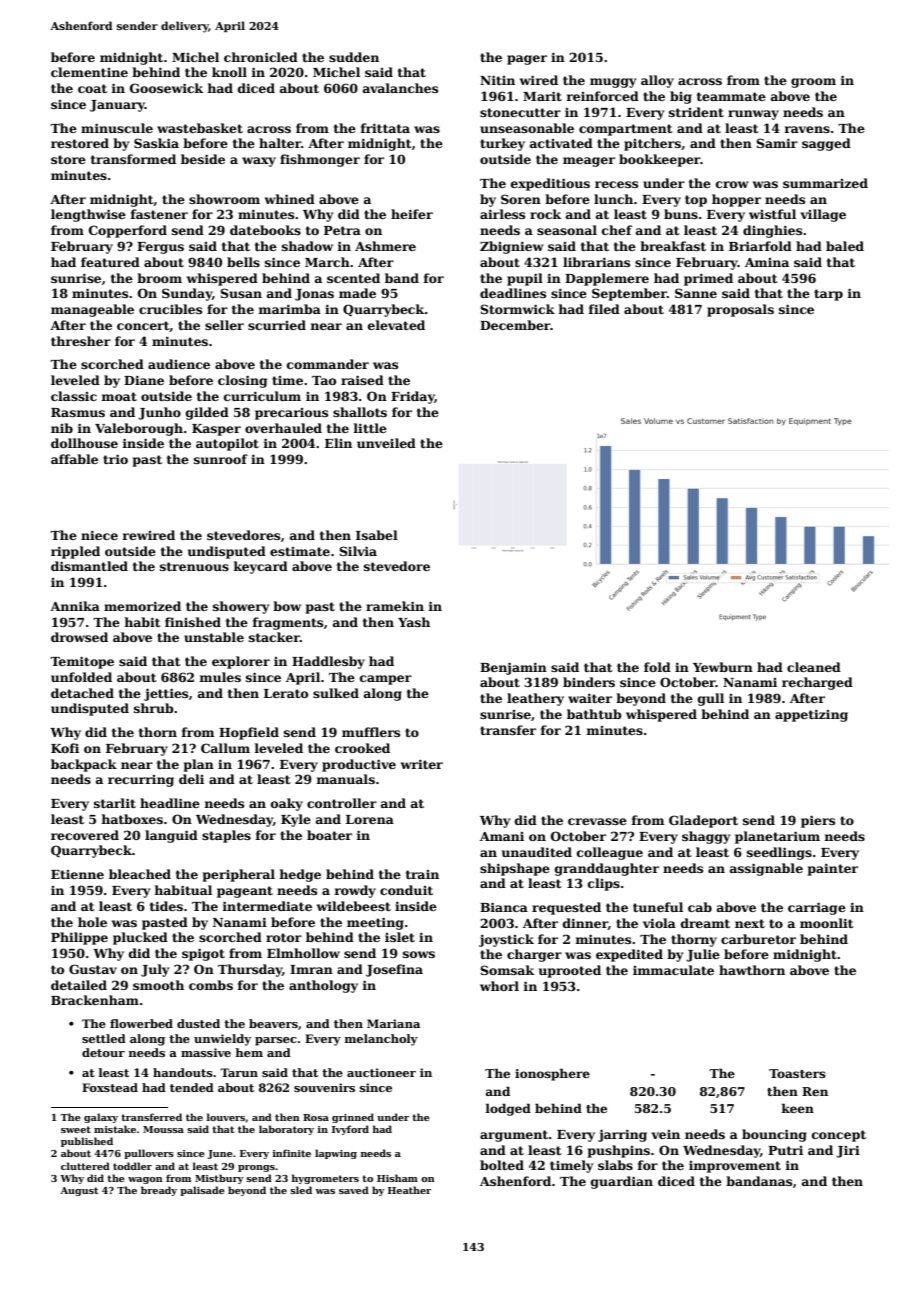  Describe the element at coordinates (301, 1190) in the document. I see `sled` at that location.
